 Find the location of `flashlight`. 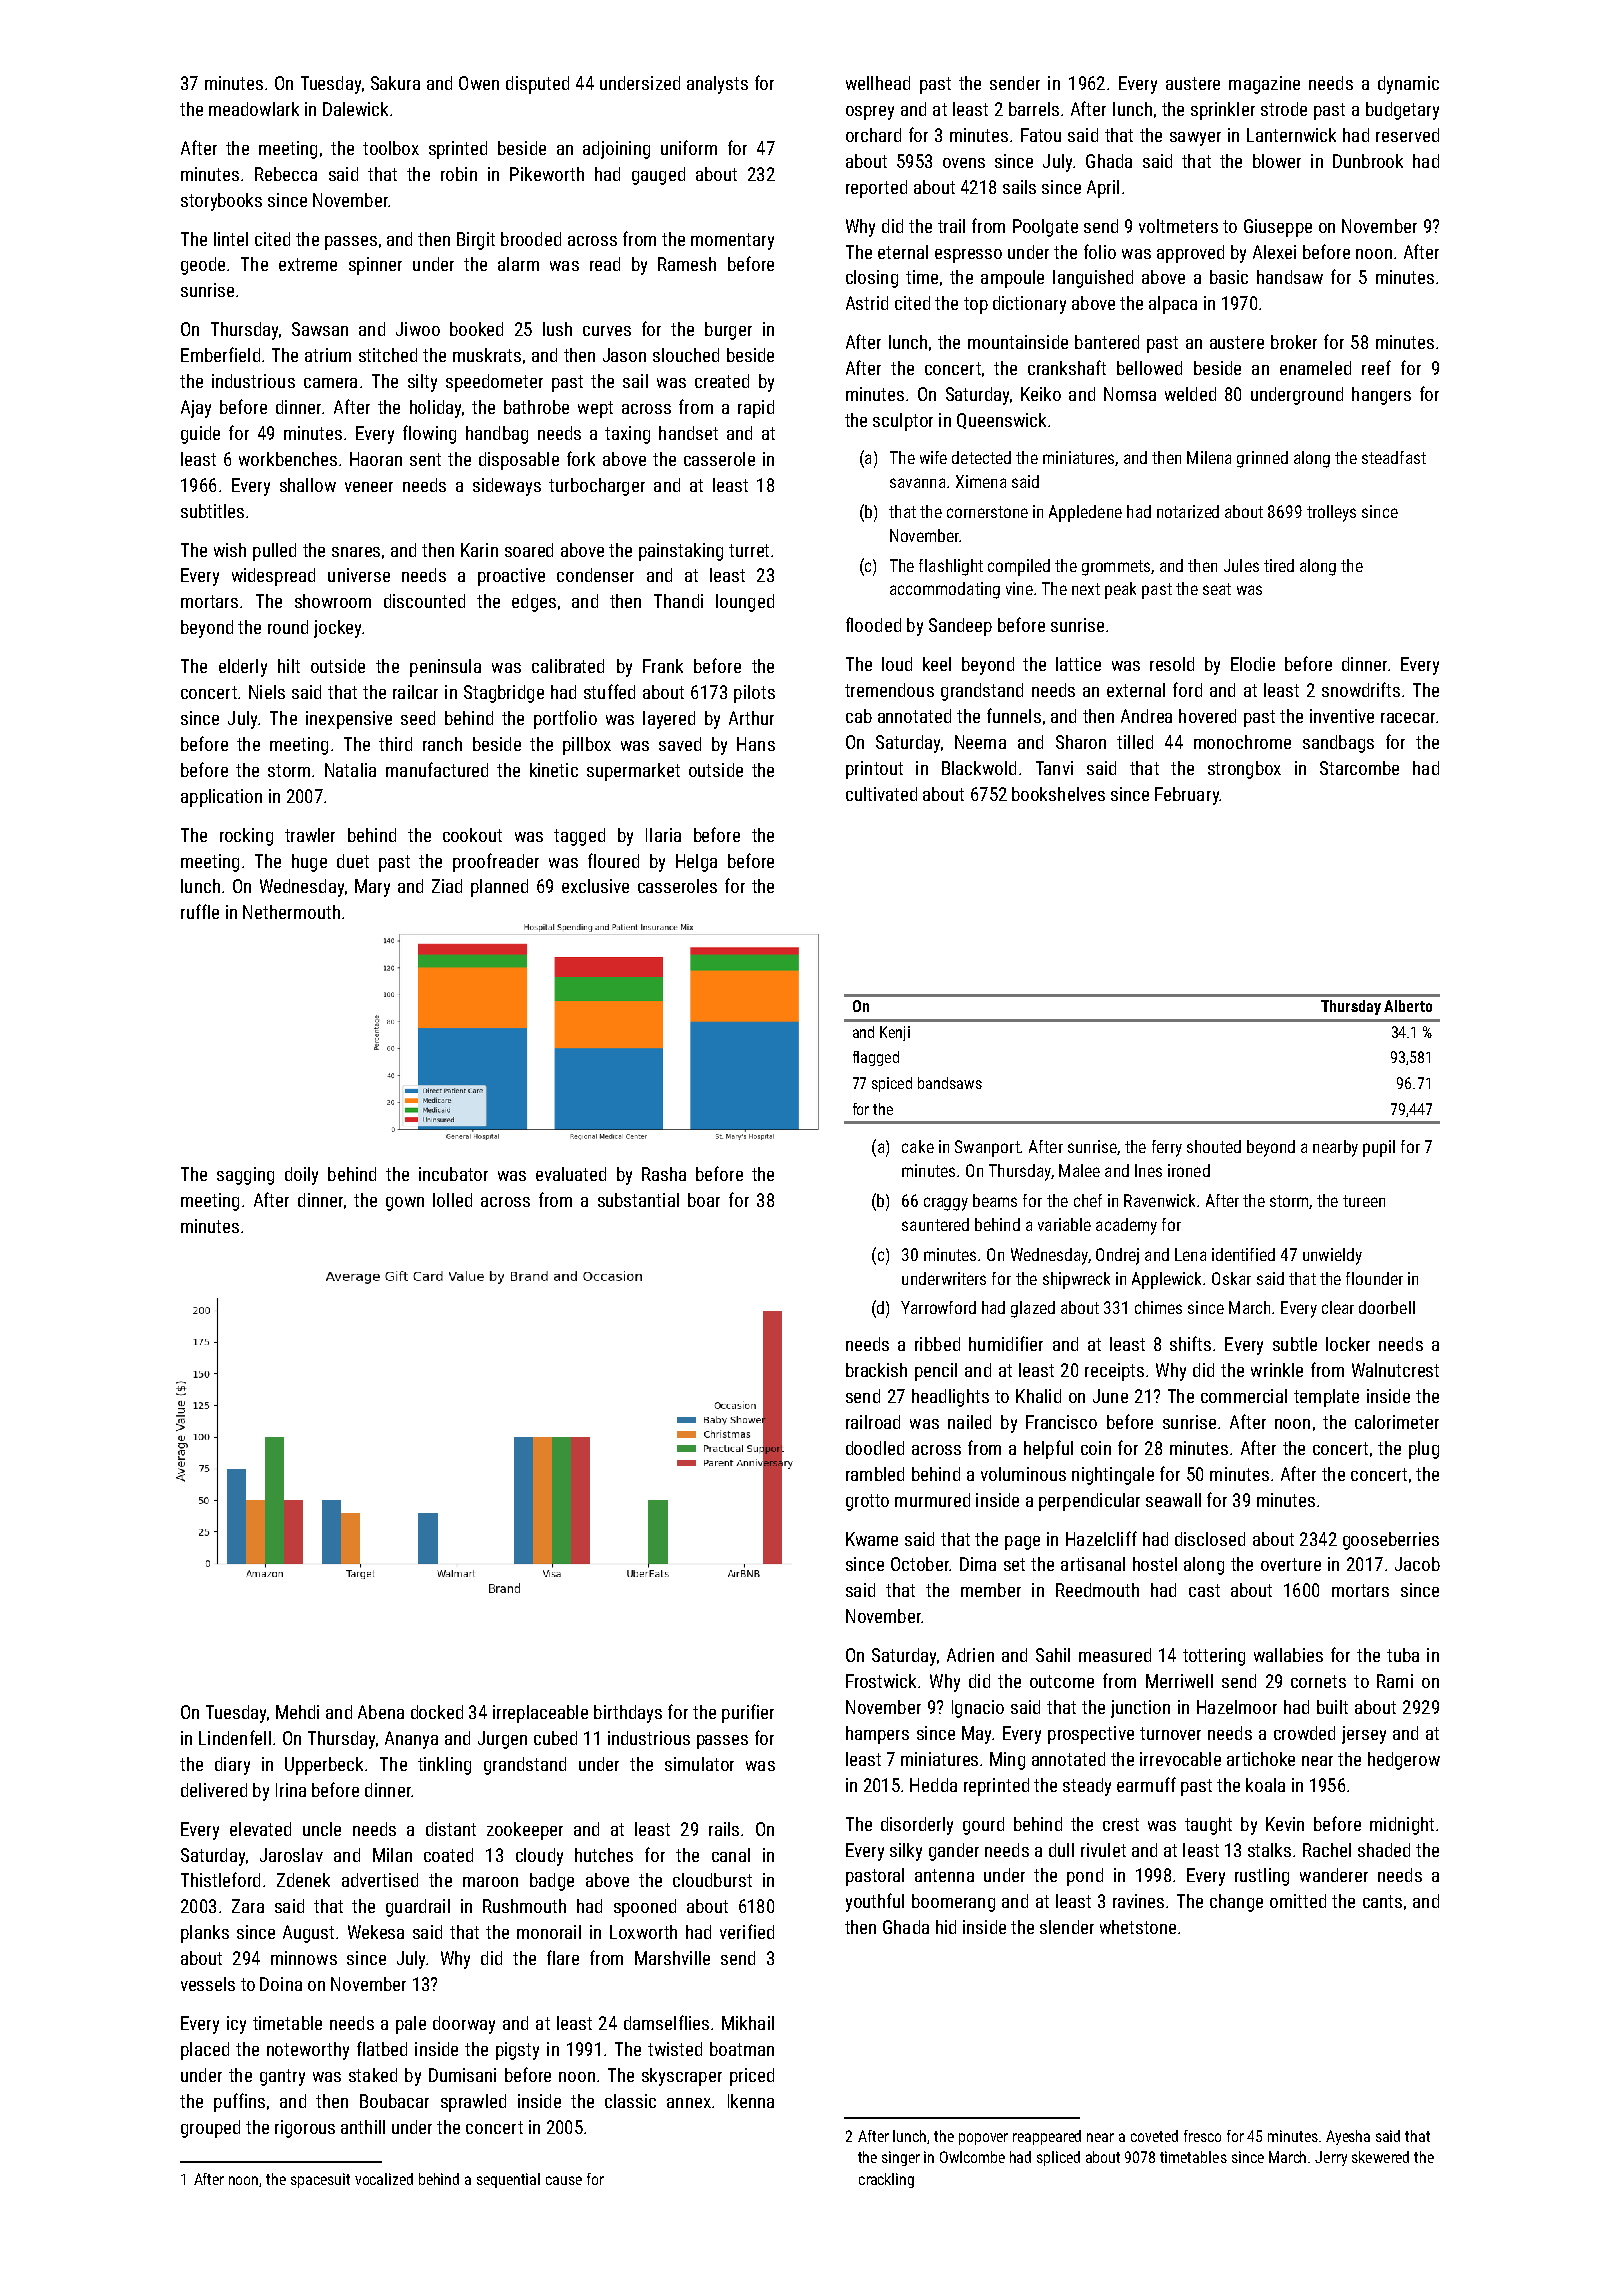

flashlight is located at coordinates (951, 567).
